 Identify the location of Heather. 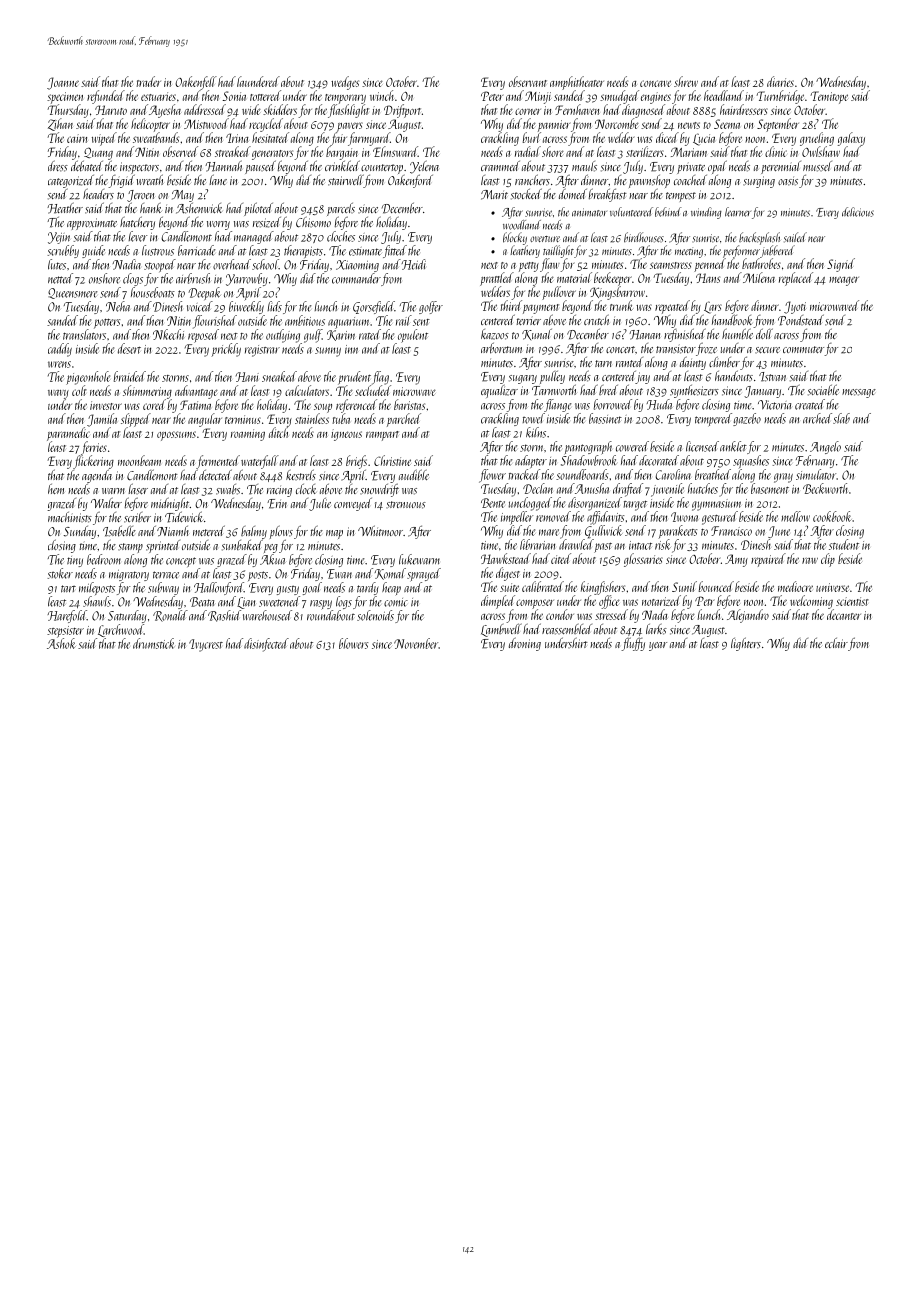
(65, 208).
